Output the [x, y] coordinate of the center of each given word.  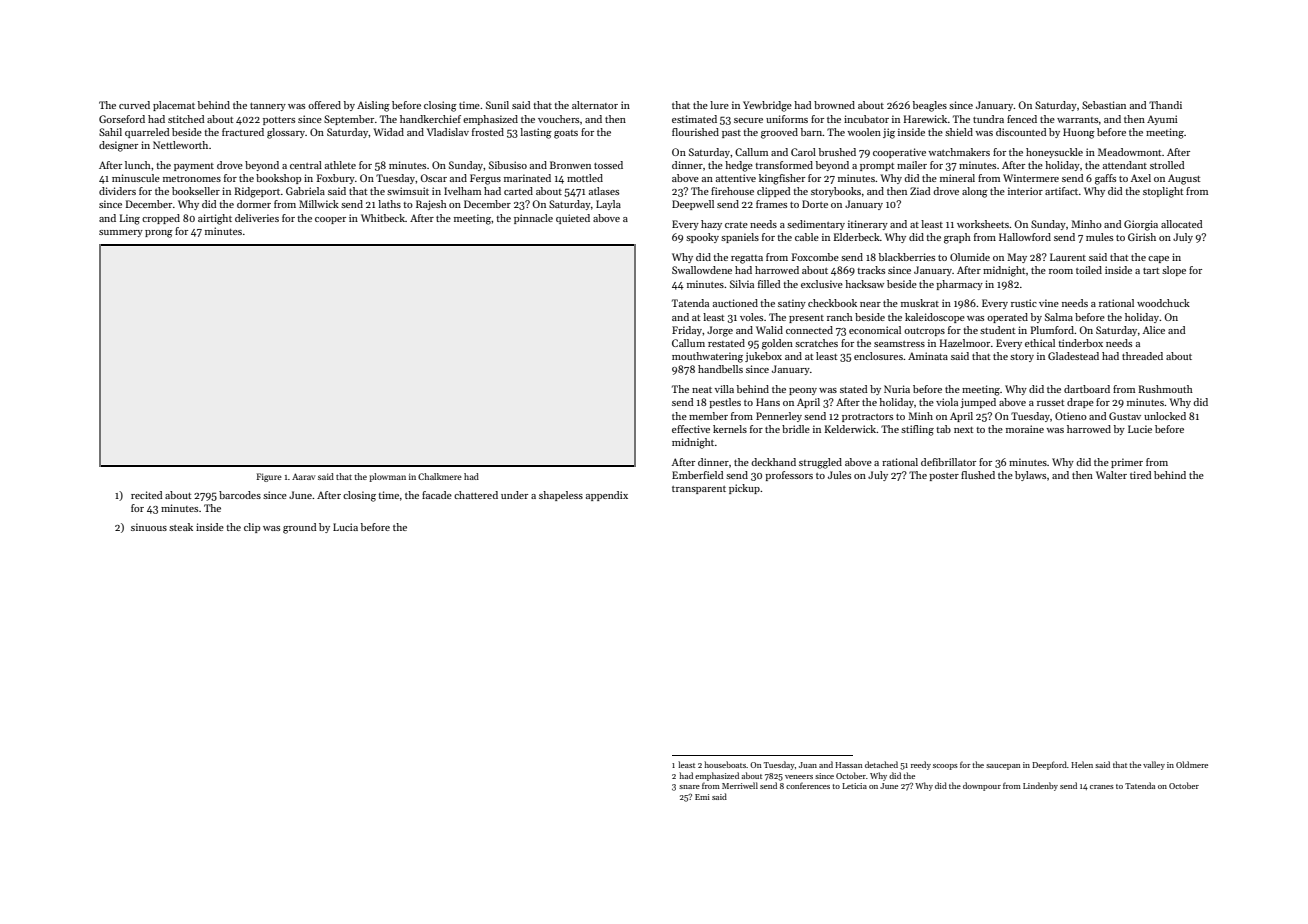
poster [944, 477]
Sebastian [1104, 105]
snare [689, 787]
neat [702, 390]
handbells [720, 369]
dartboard [1087, 389]
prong [159, 234]
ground [300, 528]
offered [324, 105]
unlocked [1165, 416]
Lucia [345, 527]
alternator [595, 105]
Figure [269, 477]
